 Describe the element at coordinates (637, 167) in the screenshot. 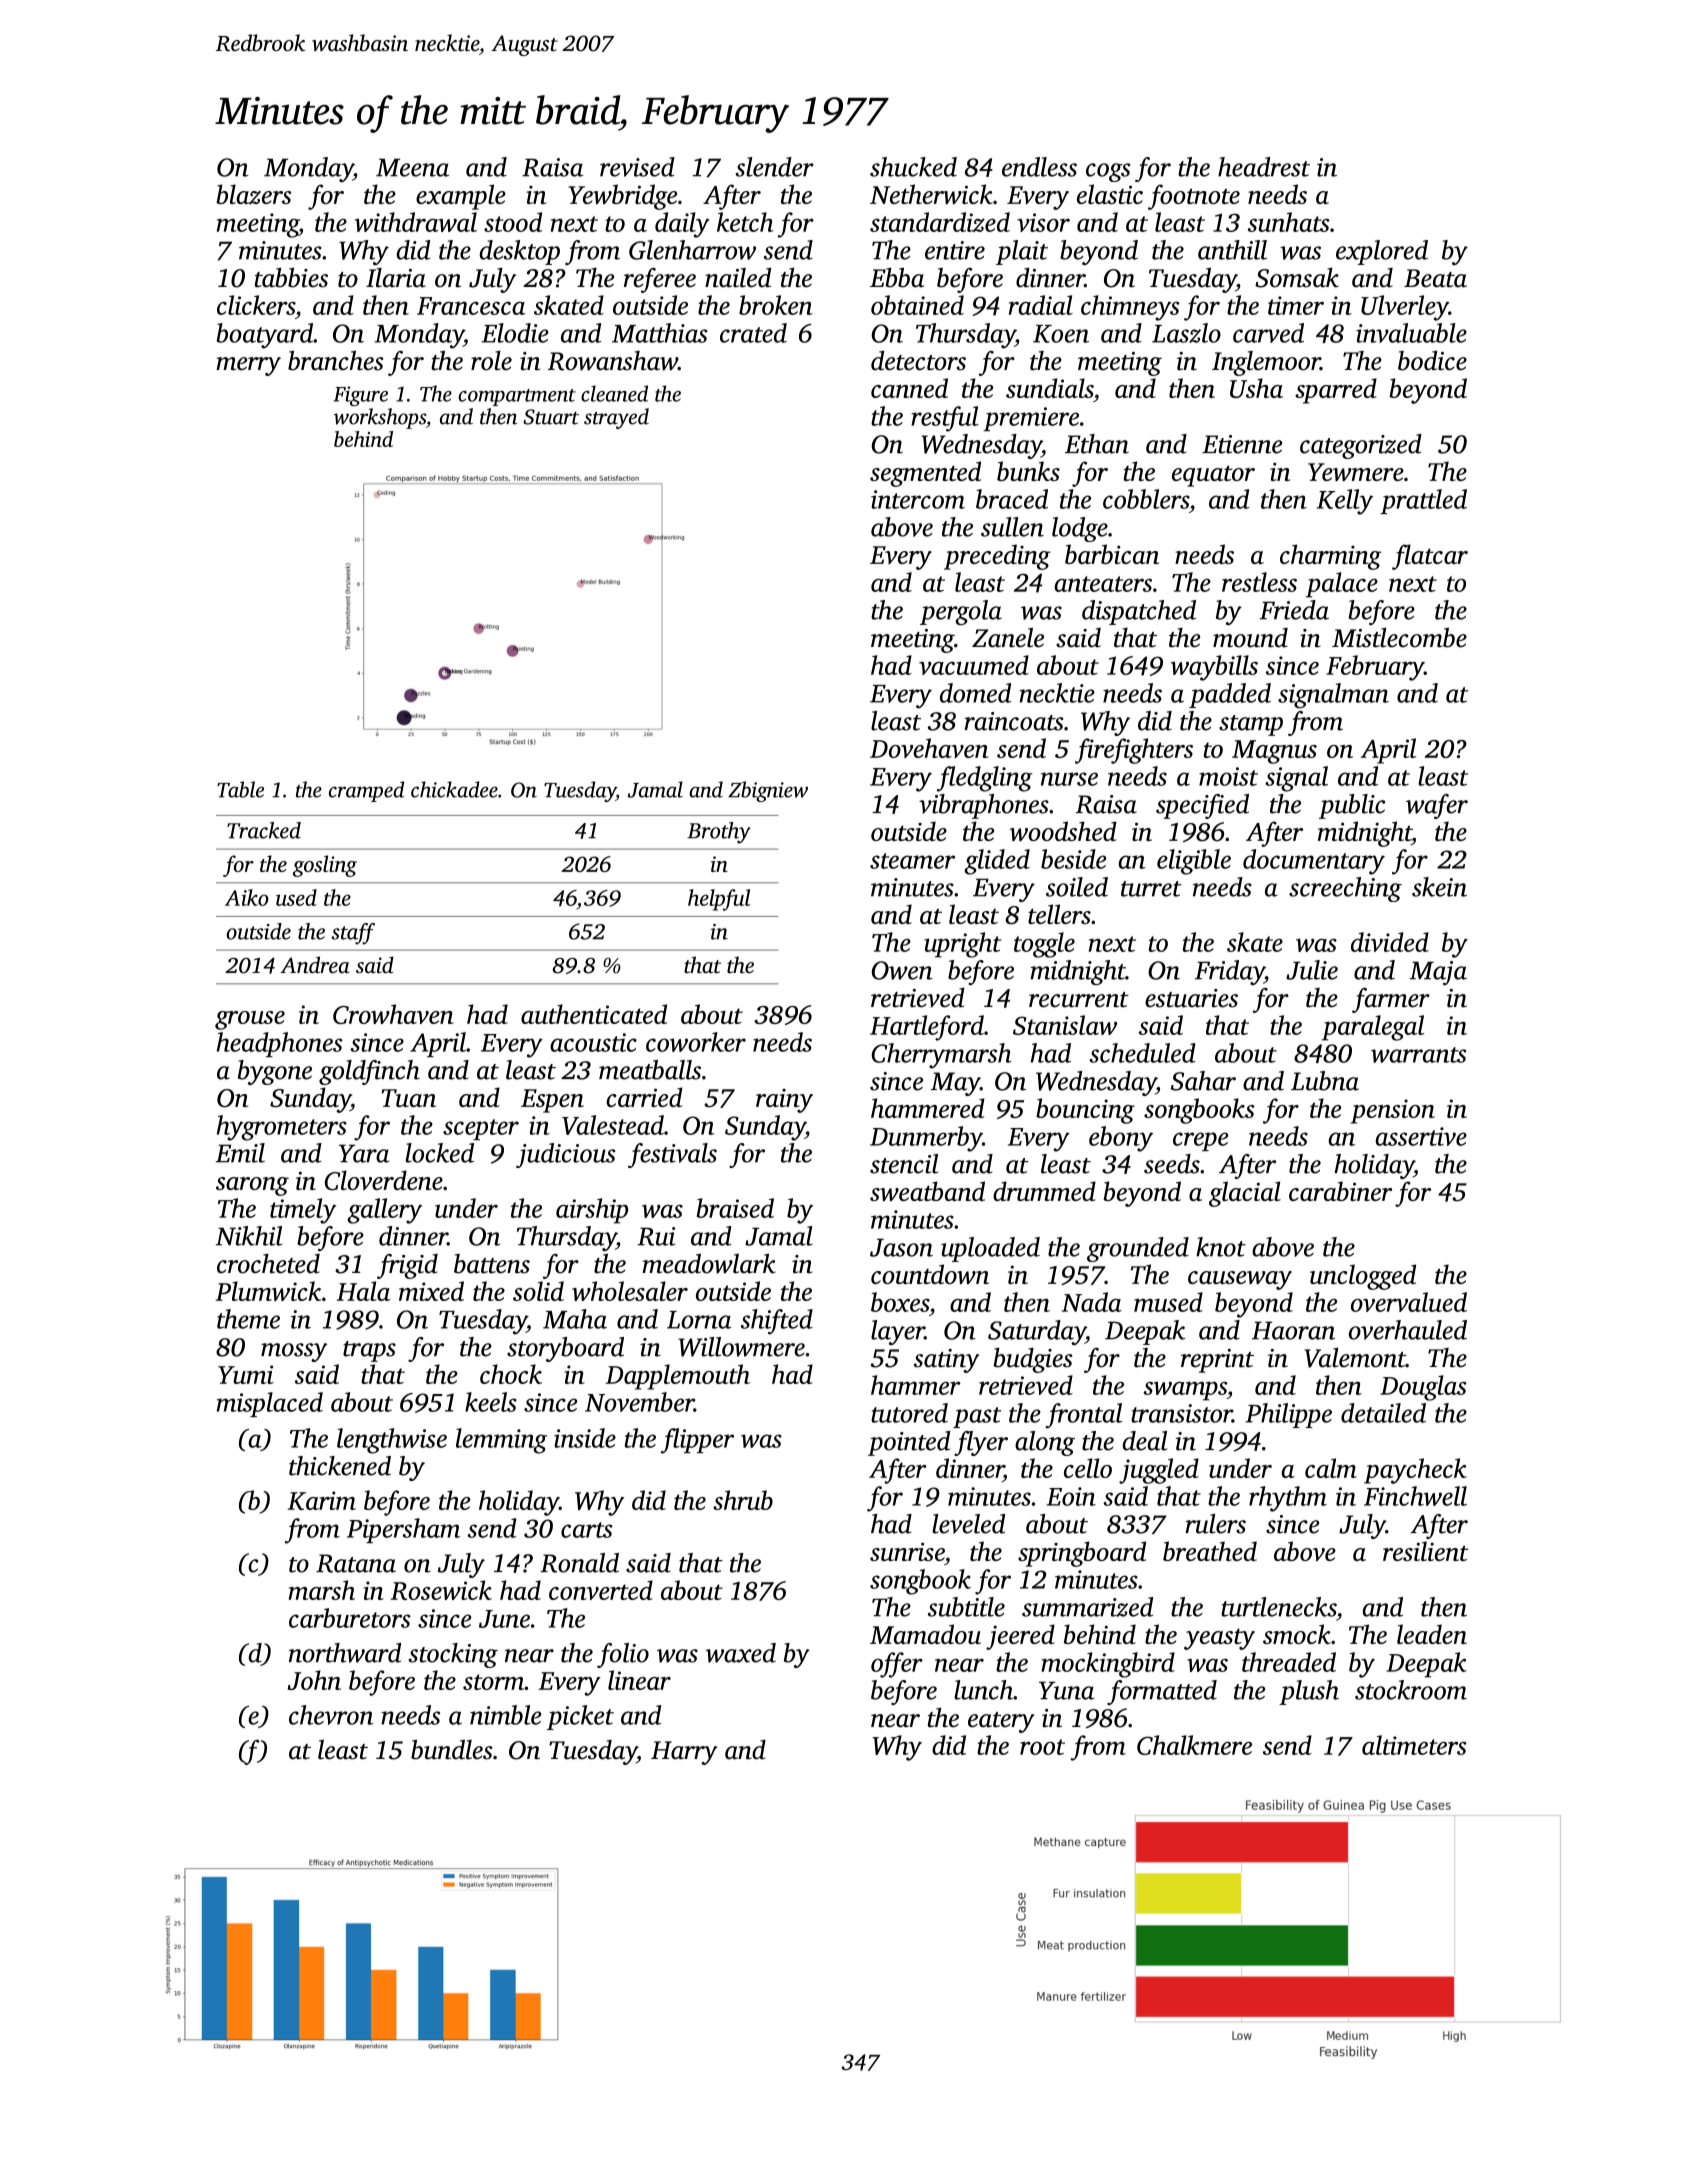

I see `revised` at that location.
